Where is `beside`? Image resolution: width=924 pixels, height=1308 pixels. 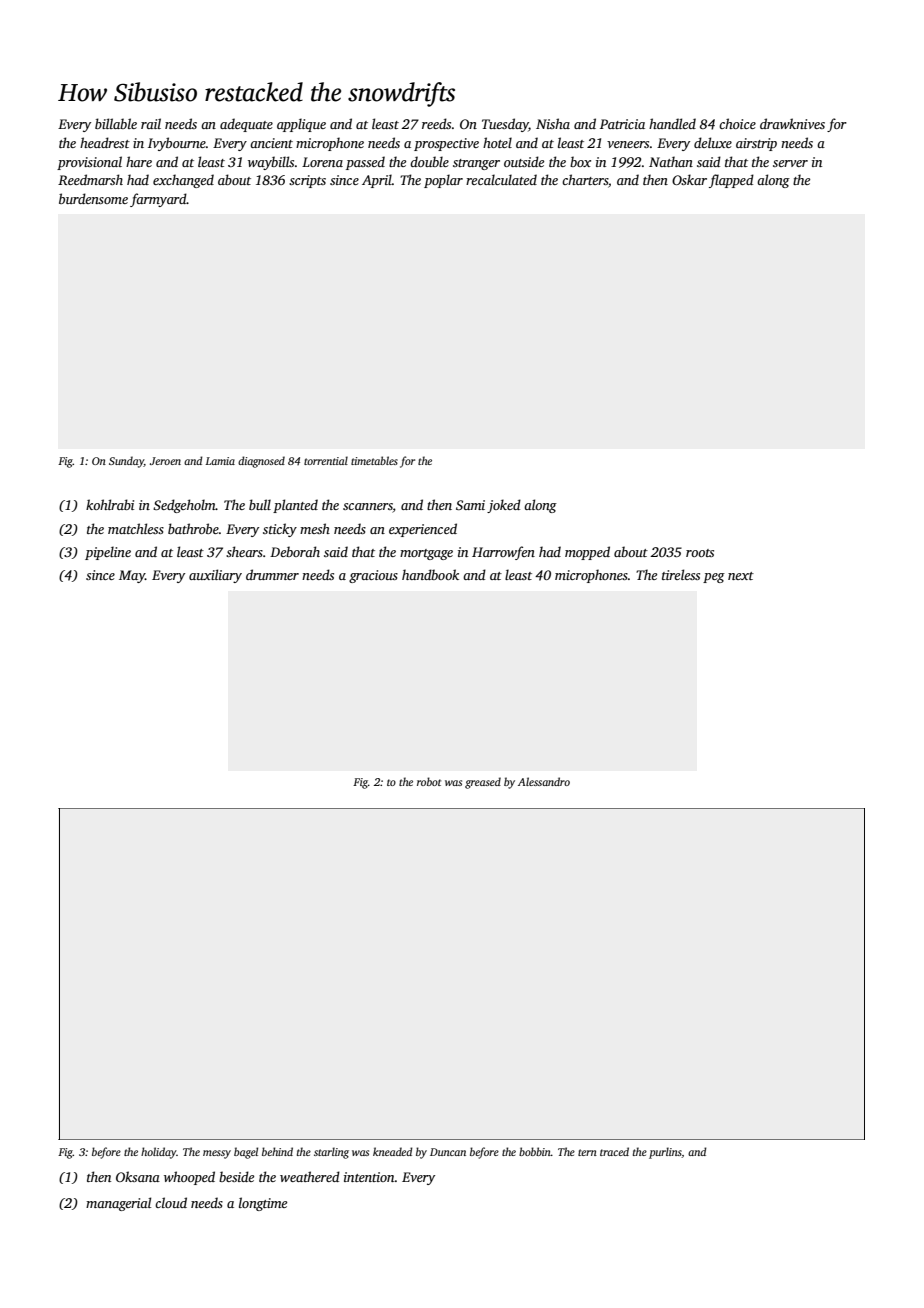 beside is located at coordinates (236, 1176).
